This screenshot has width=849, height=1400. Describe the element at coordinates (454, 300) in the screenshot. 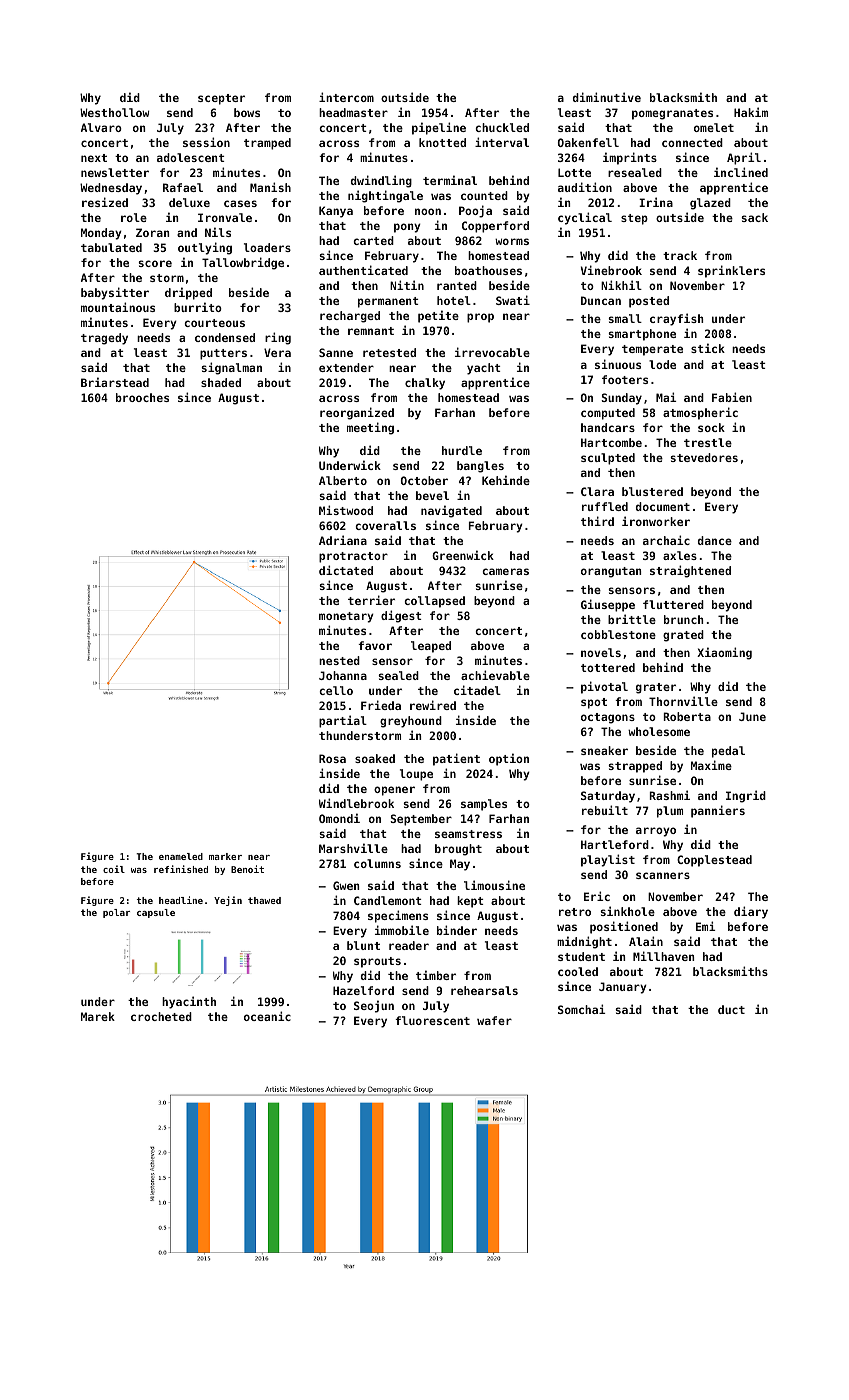

I see `hotel` at that location.
